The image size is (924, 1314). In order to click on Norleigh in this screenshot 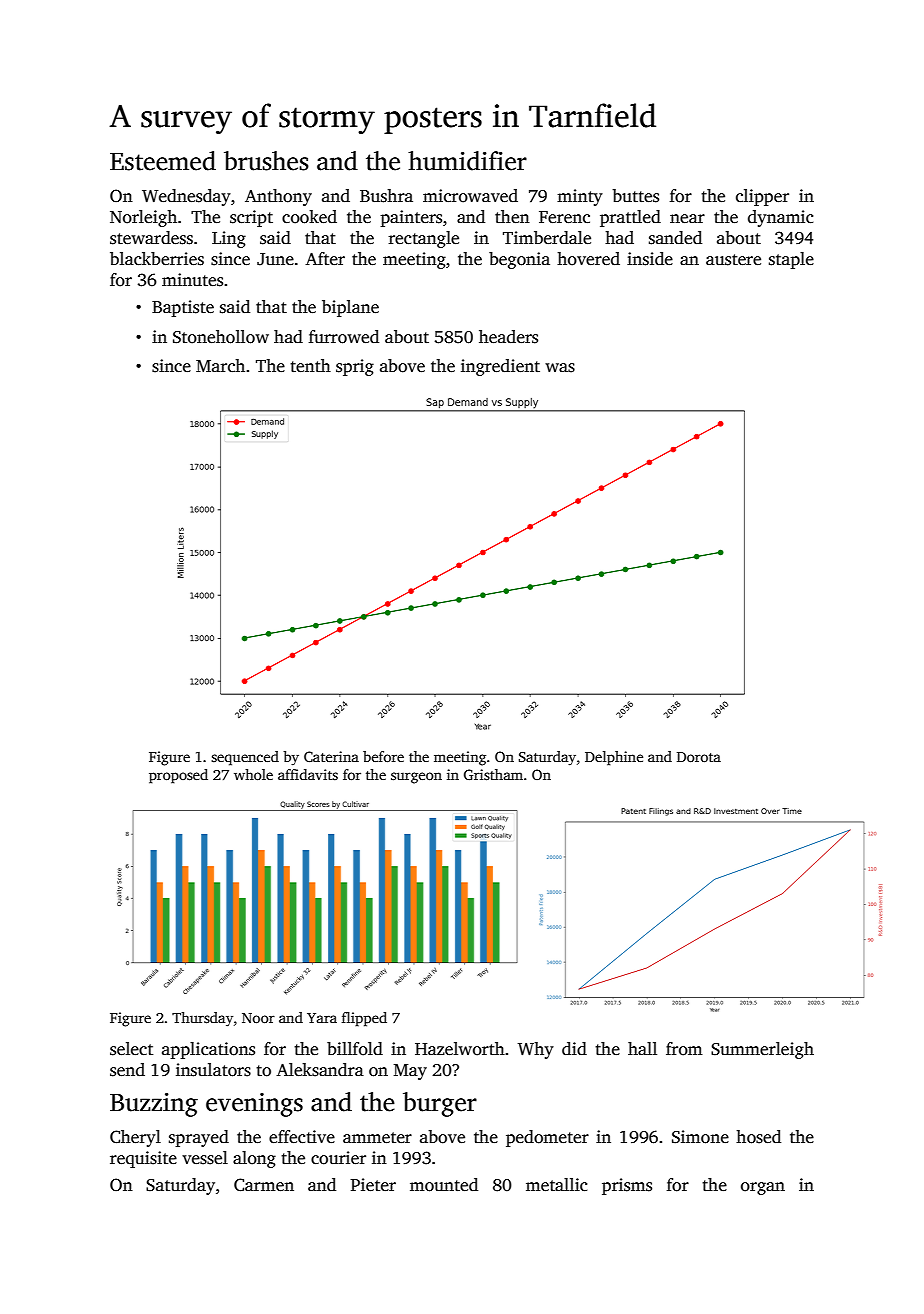, I will do `click(143, 218)`.
